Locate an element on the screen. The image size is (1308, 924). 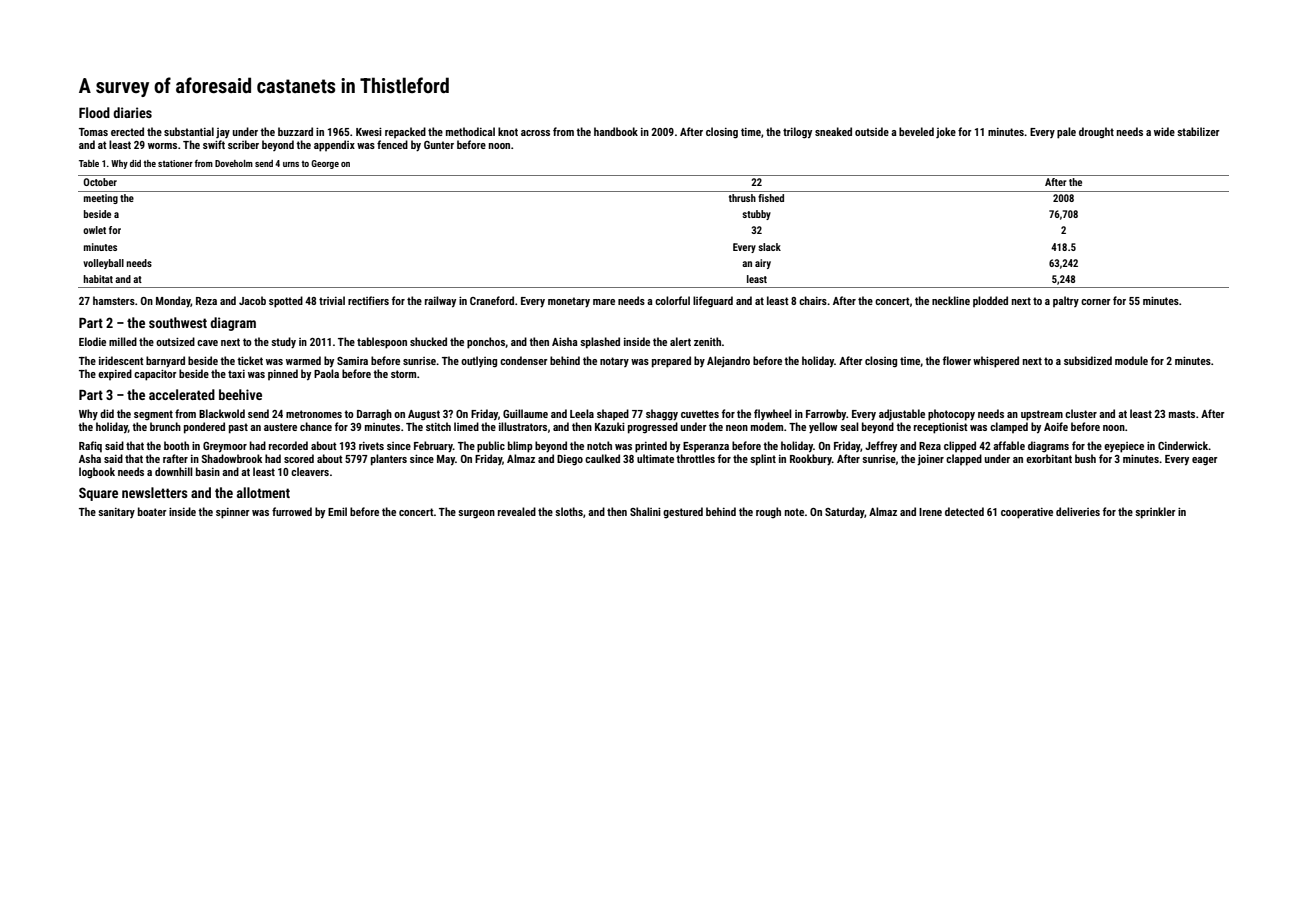
alert is located at coordinates (680, 341).
